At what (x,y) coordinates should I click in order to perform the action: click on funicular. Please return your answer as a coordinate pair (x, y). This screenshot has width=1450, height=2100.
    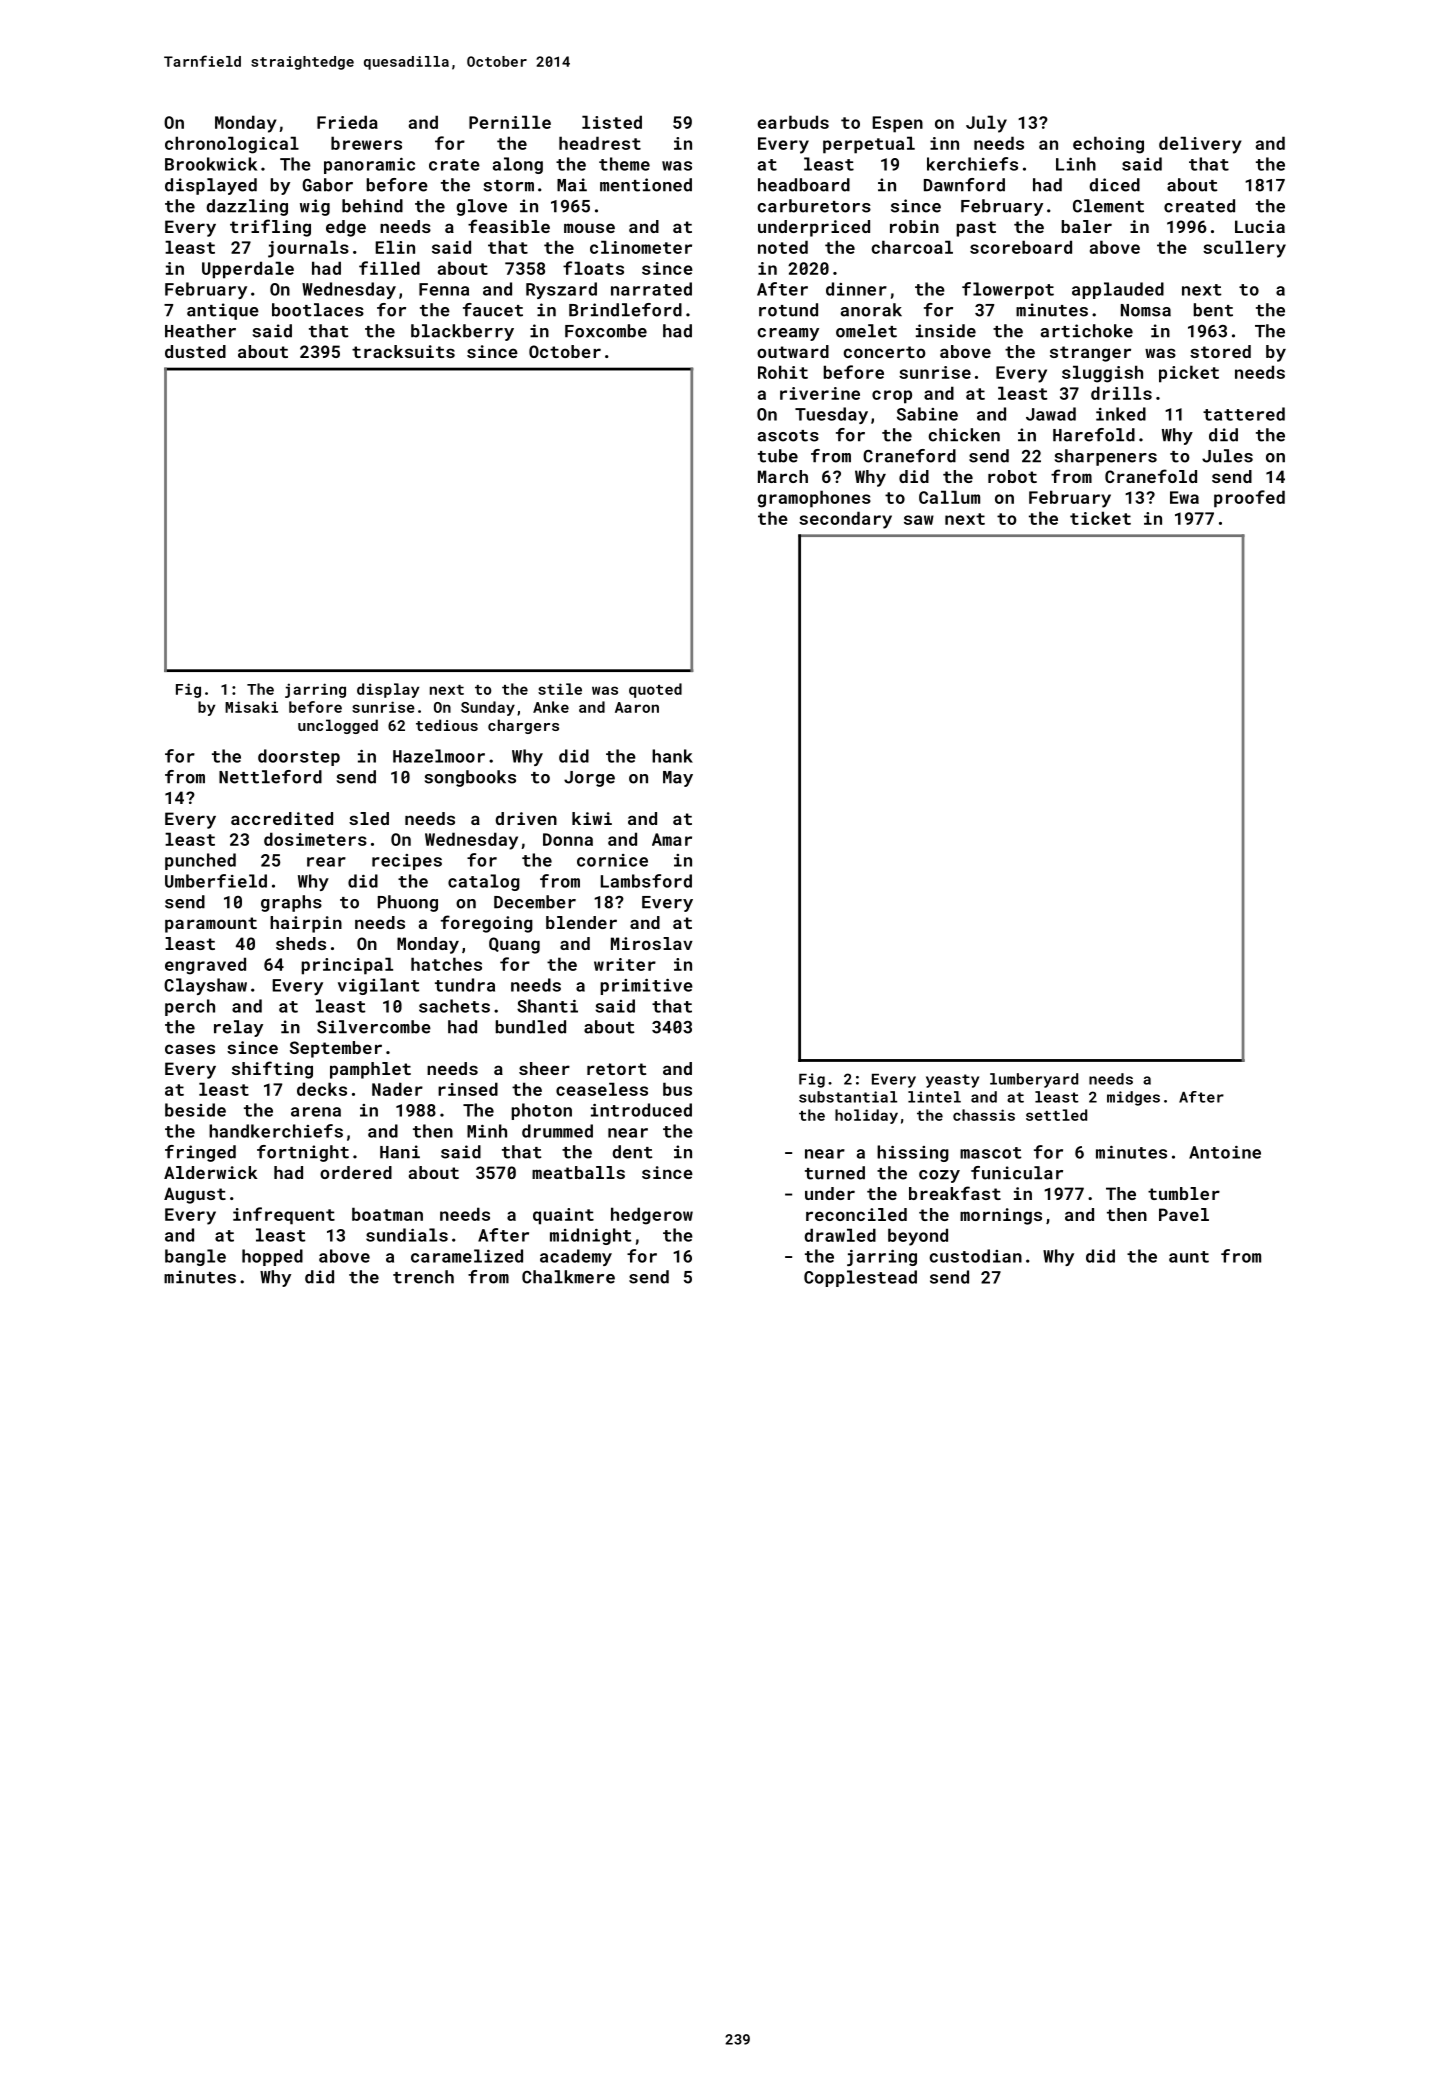
    Looking at the image, I should click on (1017, 1173).
